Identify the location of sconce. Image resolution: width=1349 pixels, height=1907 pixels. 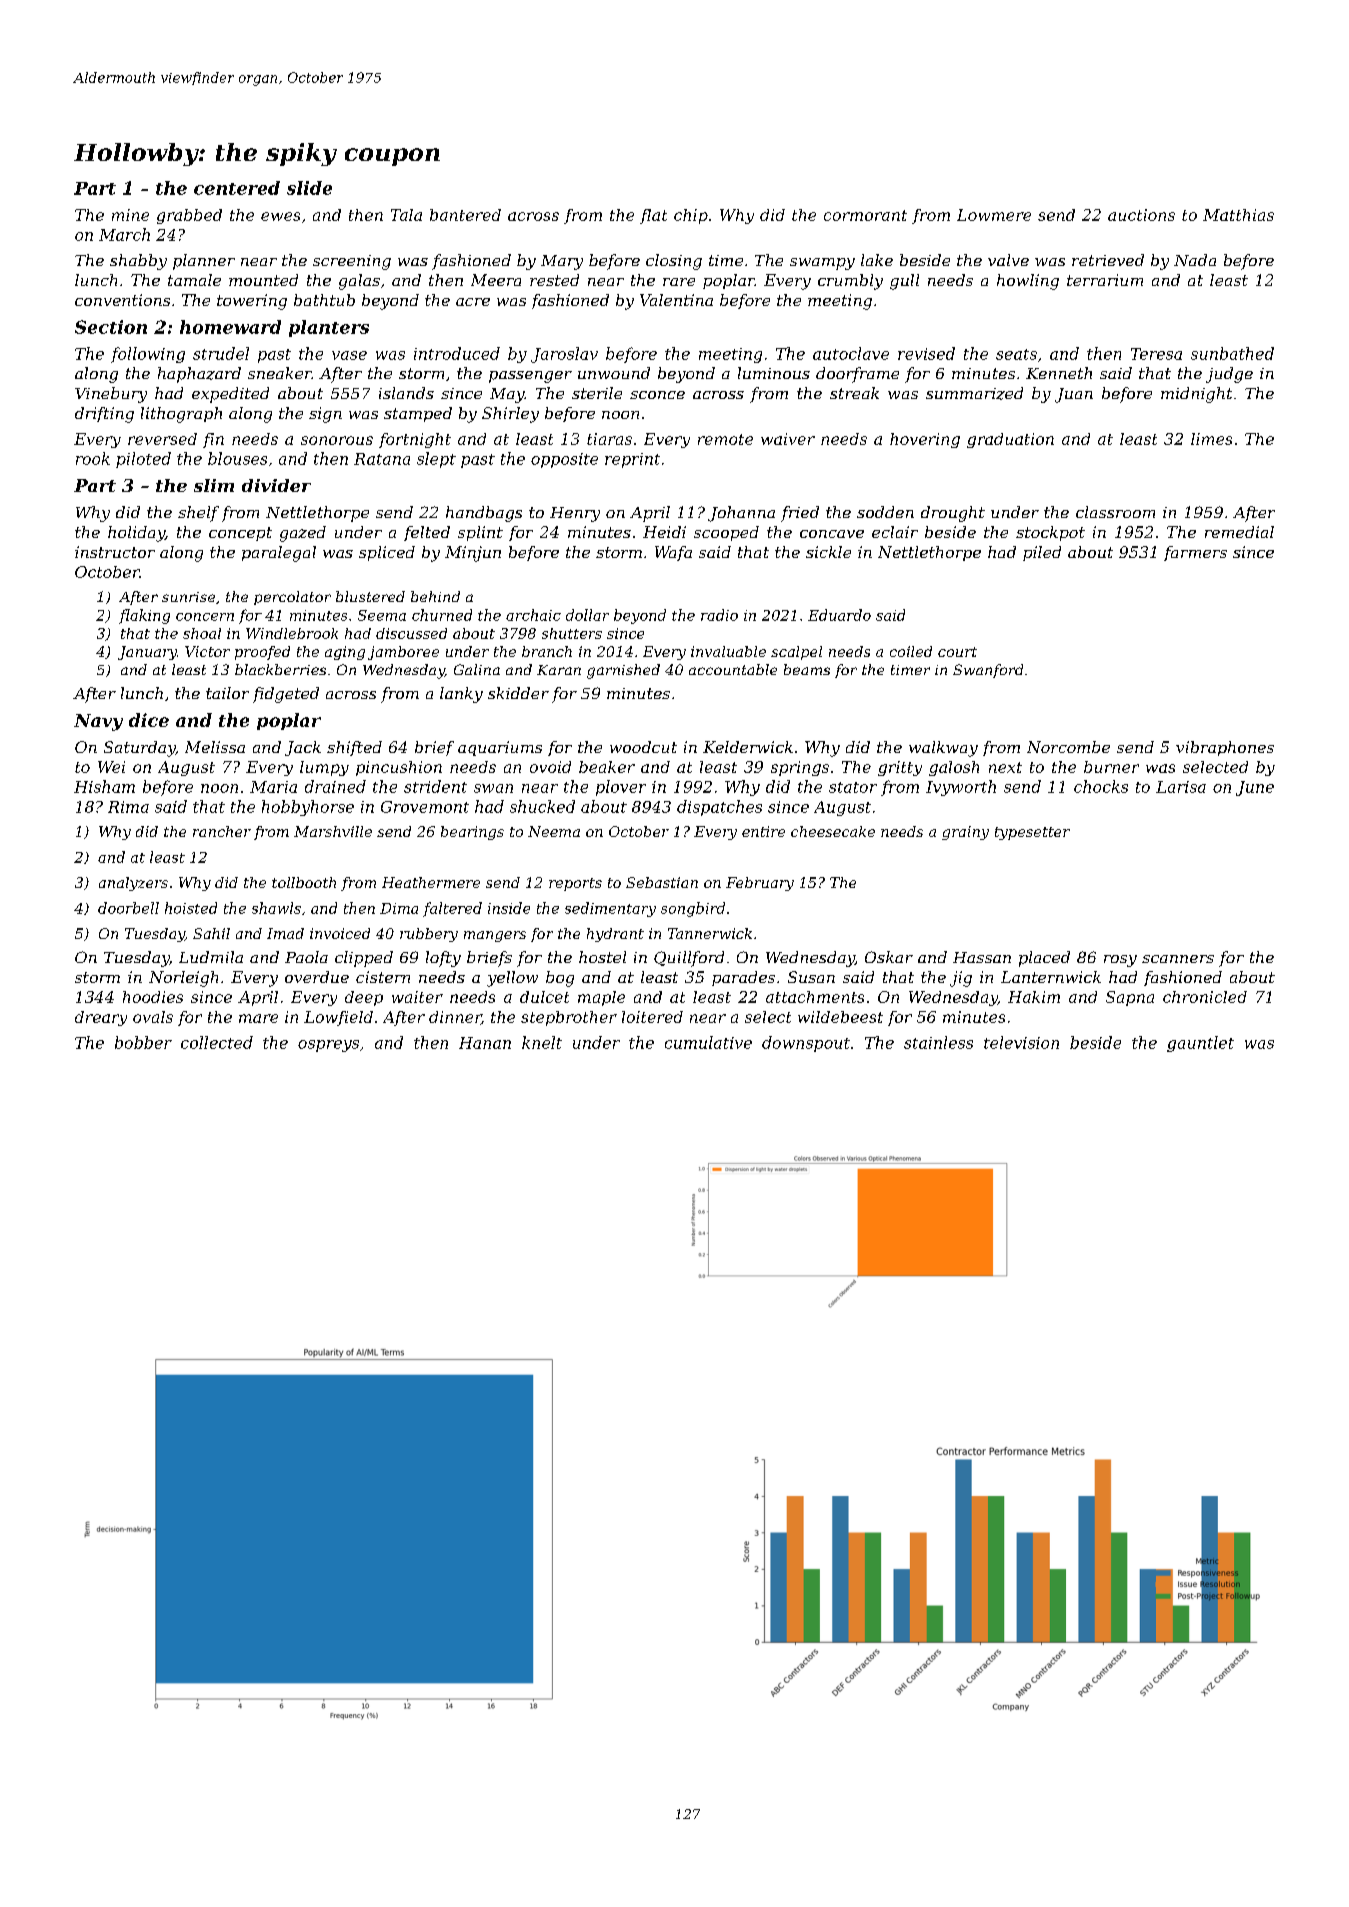
(657, 395).
